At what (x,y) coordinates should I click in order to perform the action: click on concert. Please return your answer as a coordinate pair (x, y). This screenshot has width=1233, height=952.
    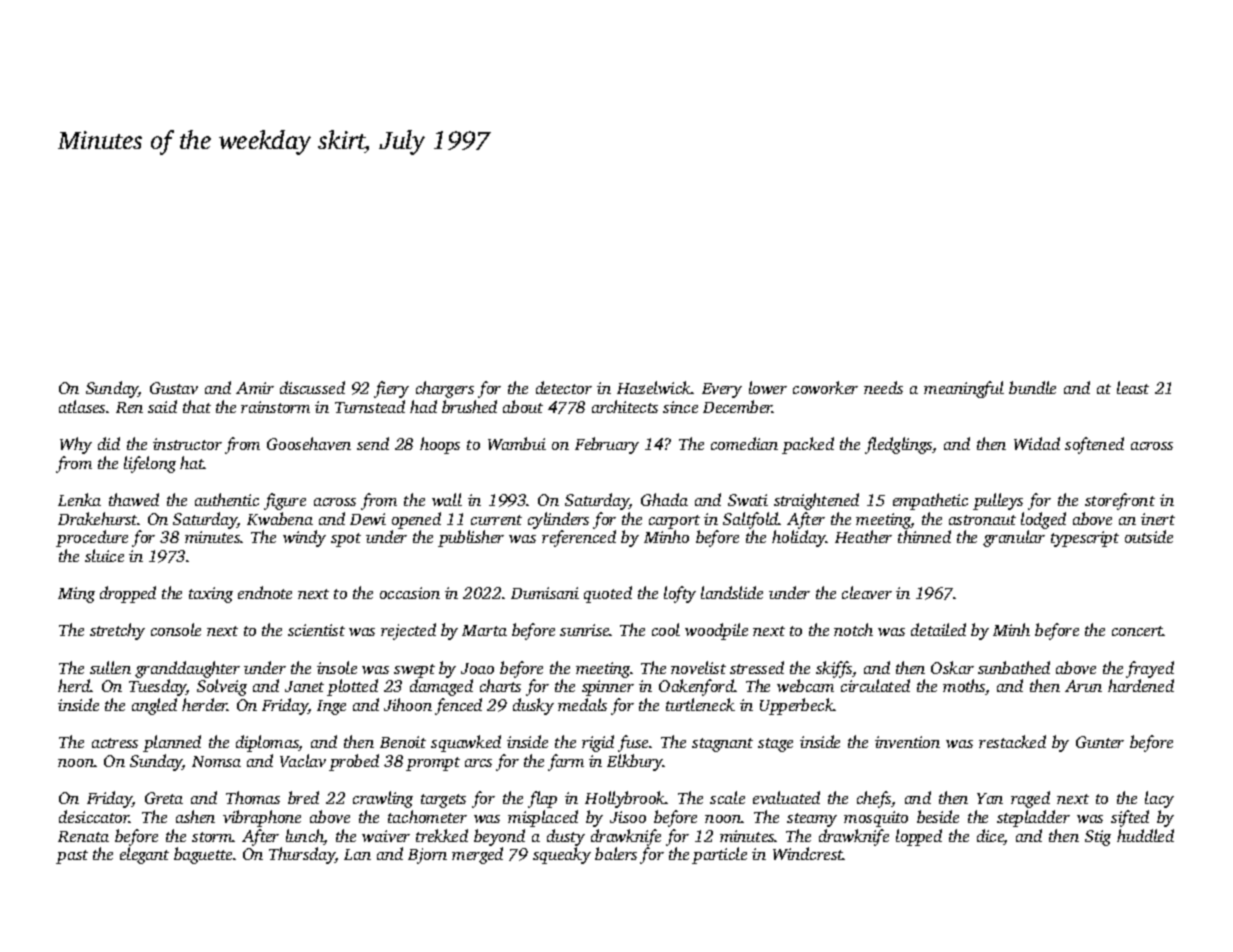
    Looking at the image, I should click on (1137, 631).
